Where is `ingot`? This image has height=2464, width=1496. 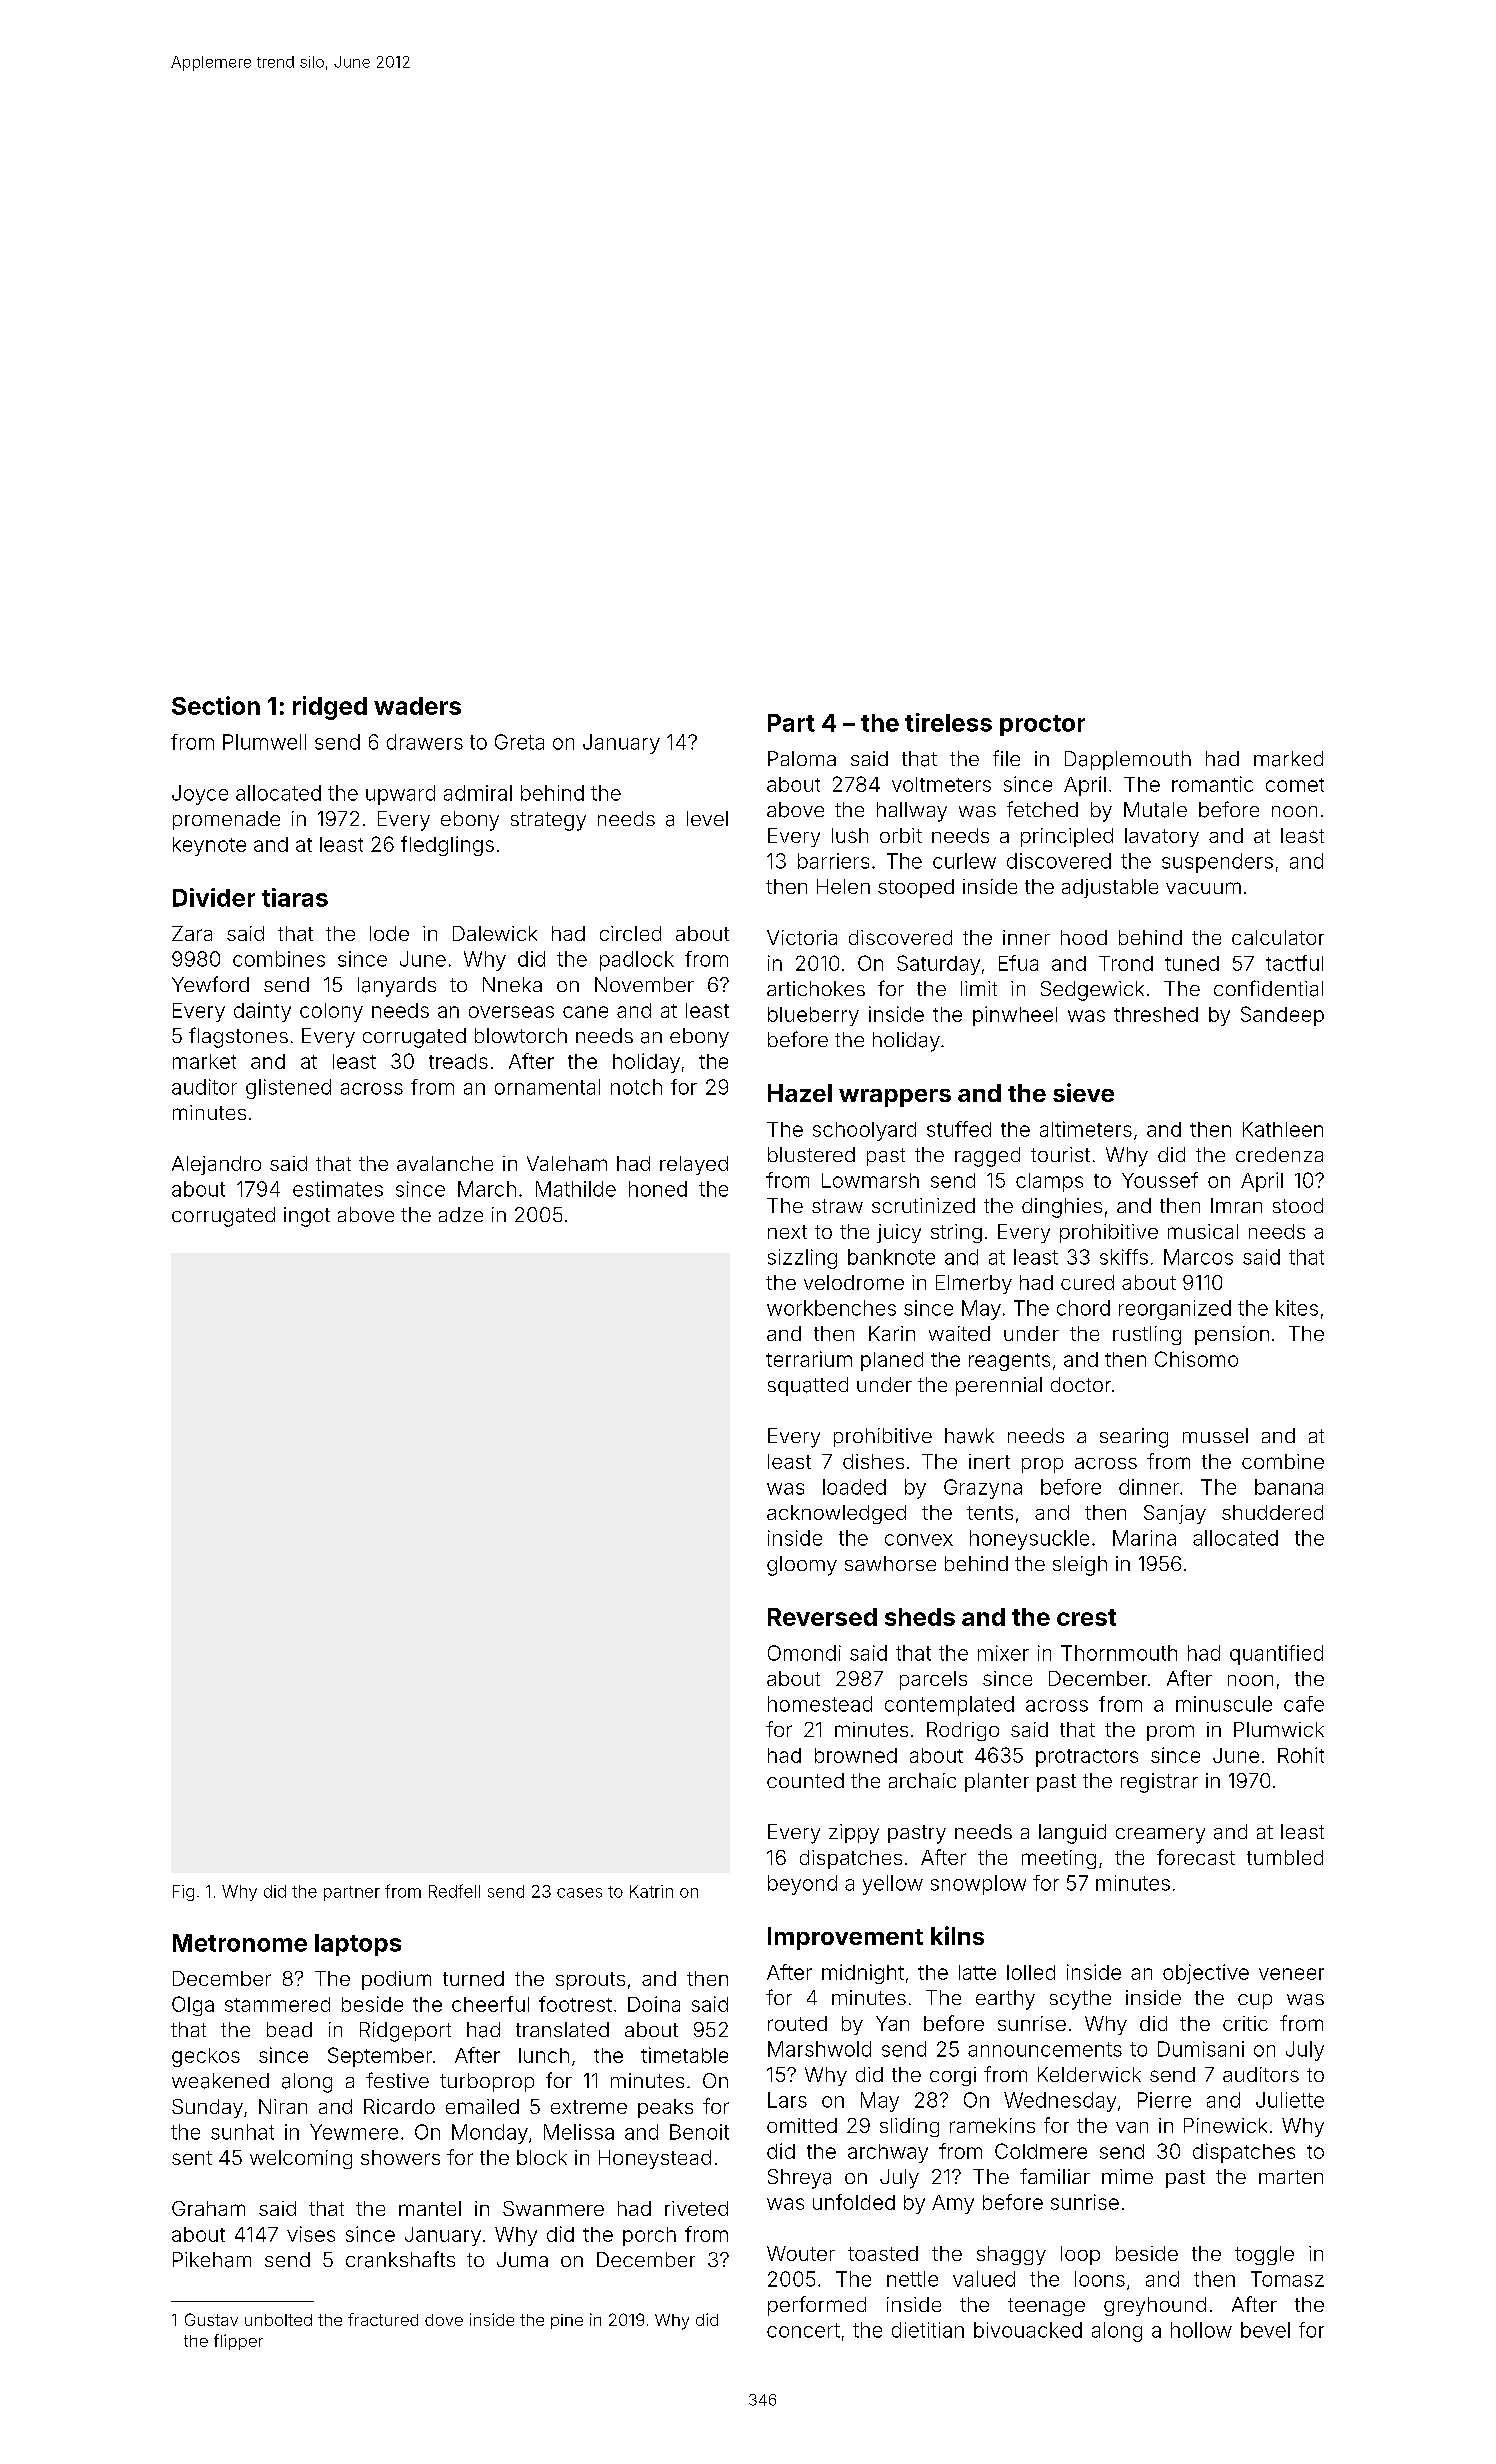 ingot is located at coordinates (307, 1217).
